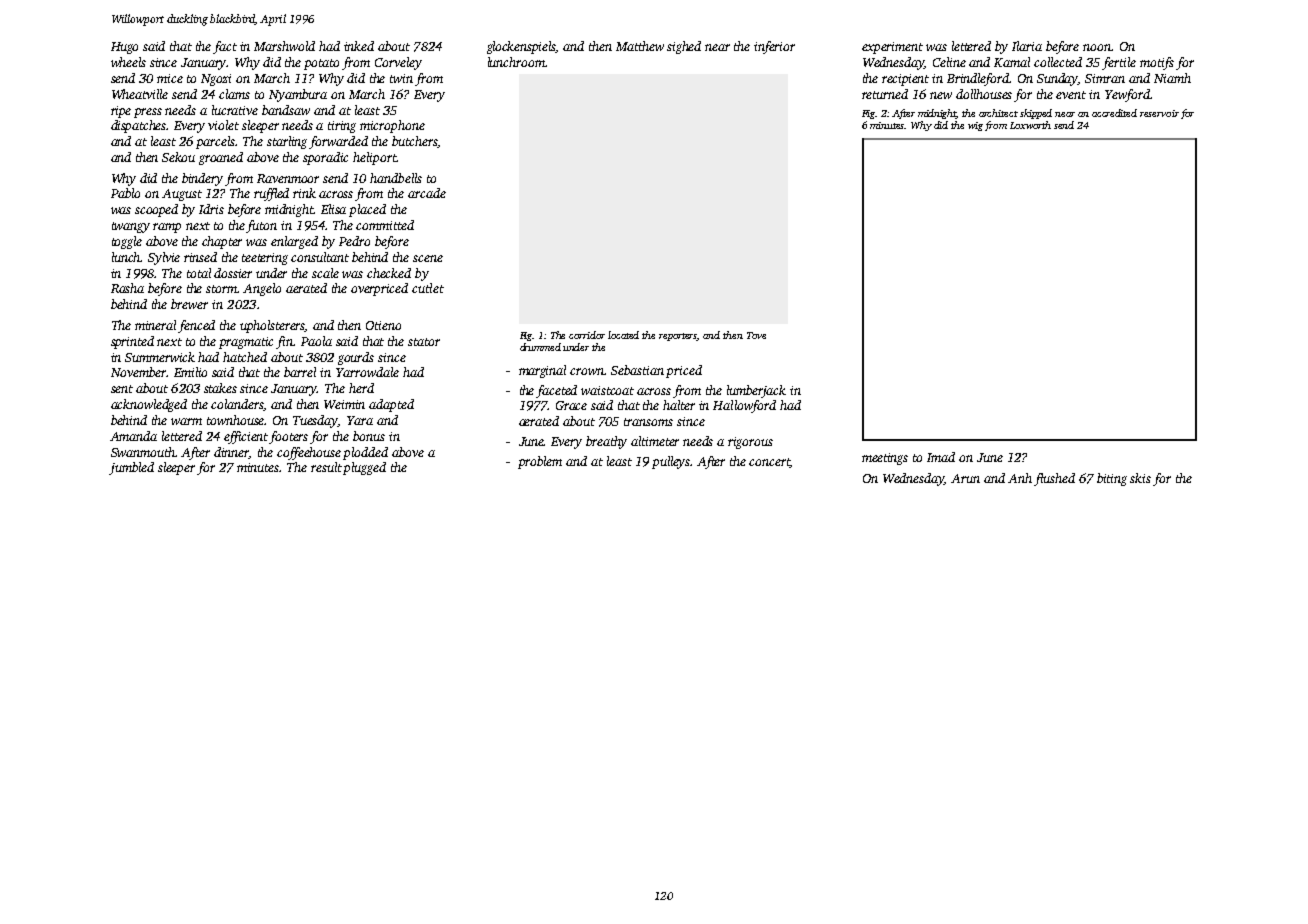 This screenshot has height=924, width=1308. Describe the element at coordinates (965, 478) in the screenshot. I see `Arun` at that location.
